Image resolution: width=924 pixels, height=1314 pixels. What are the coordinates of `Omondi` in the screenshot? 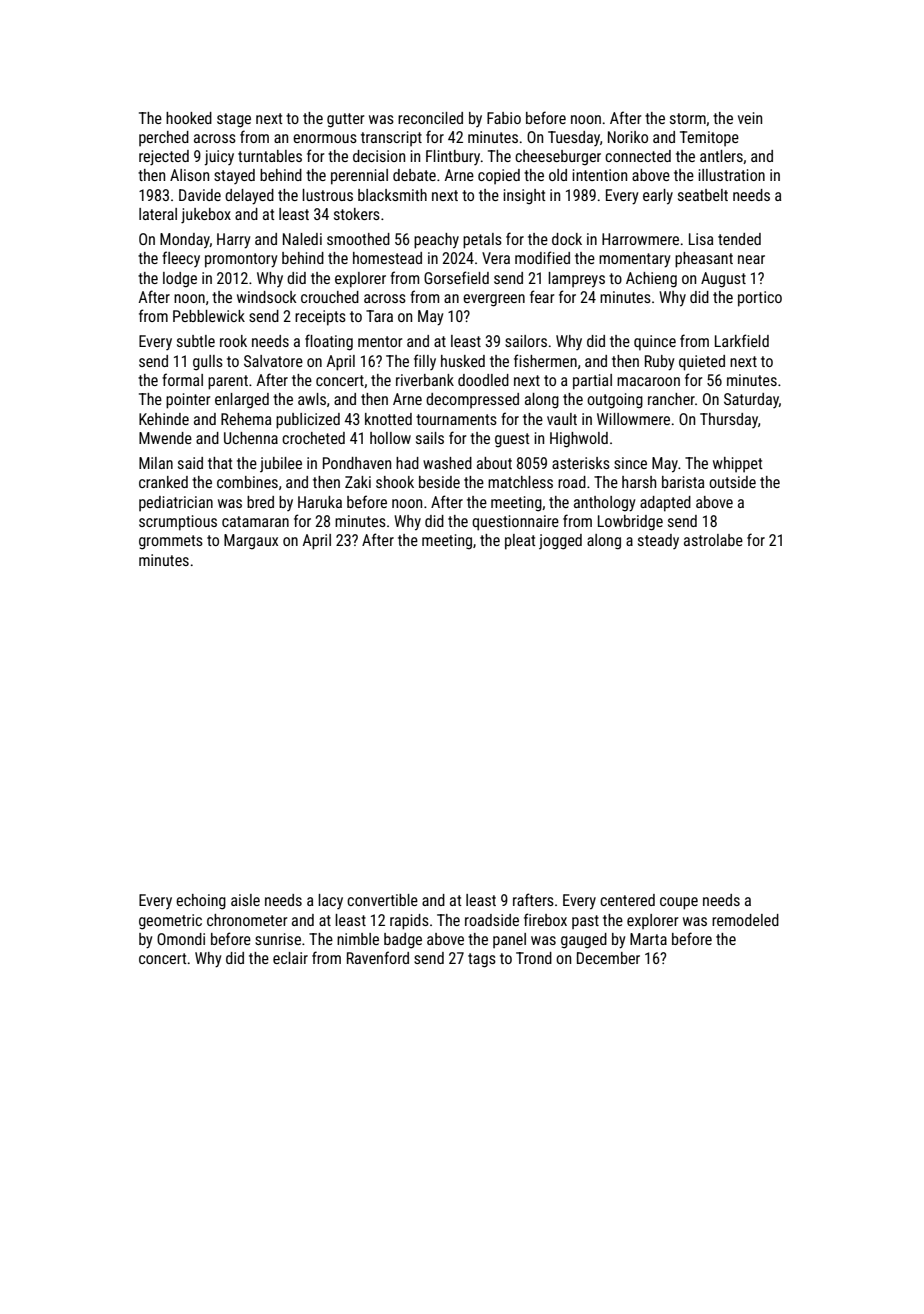 It's located at (181, 939).
